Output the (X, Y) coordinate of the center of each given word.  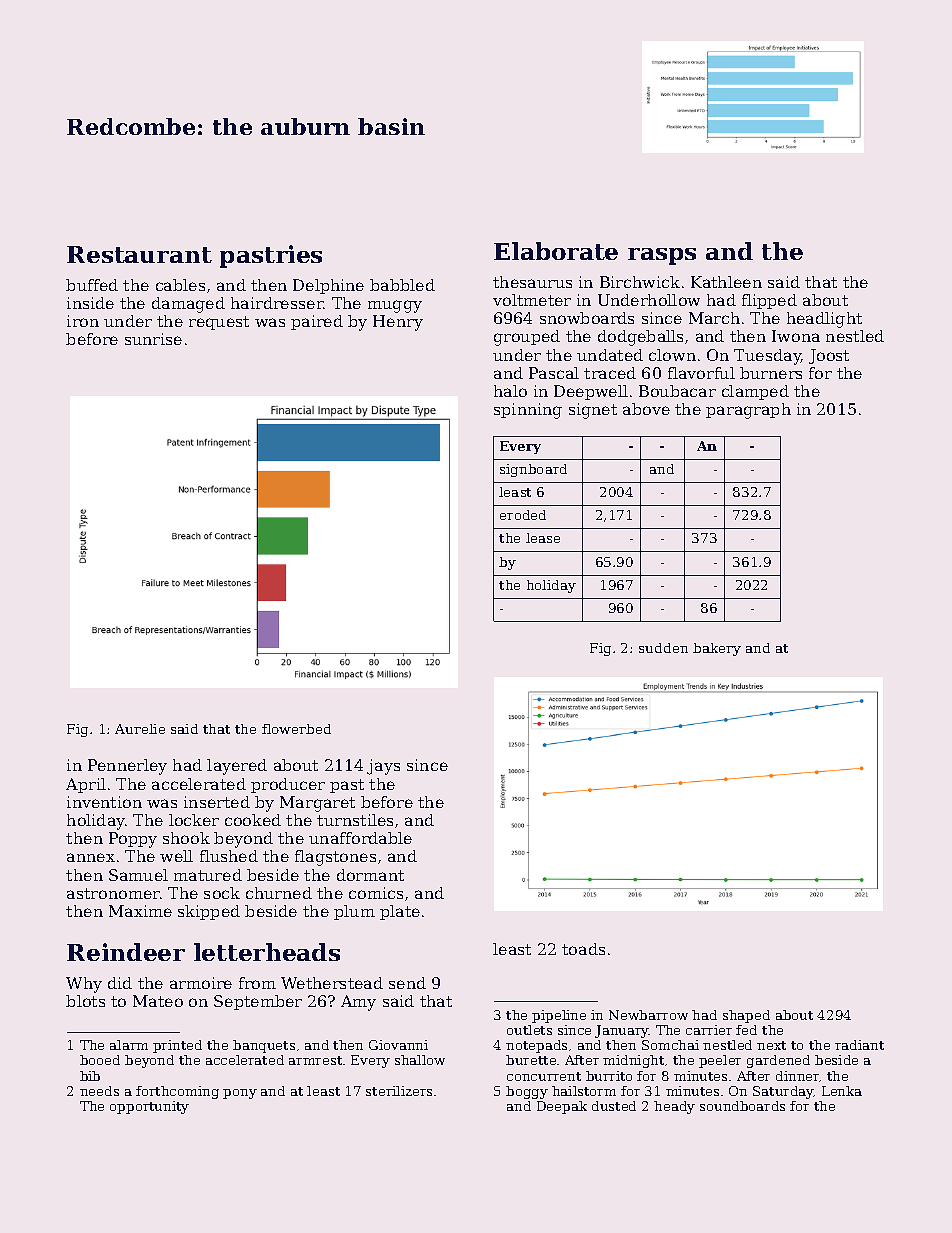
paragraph (748, 411)
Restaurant (139, 254)
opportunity (149, 1107)
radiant (859, 1045)
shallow (420, 1060)
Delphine (328, 286)
